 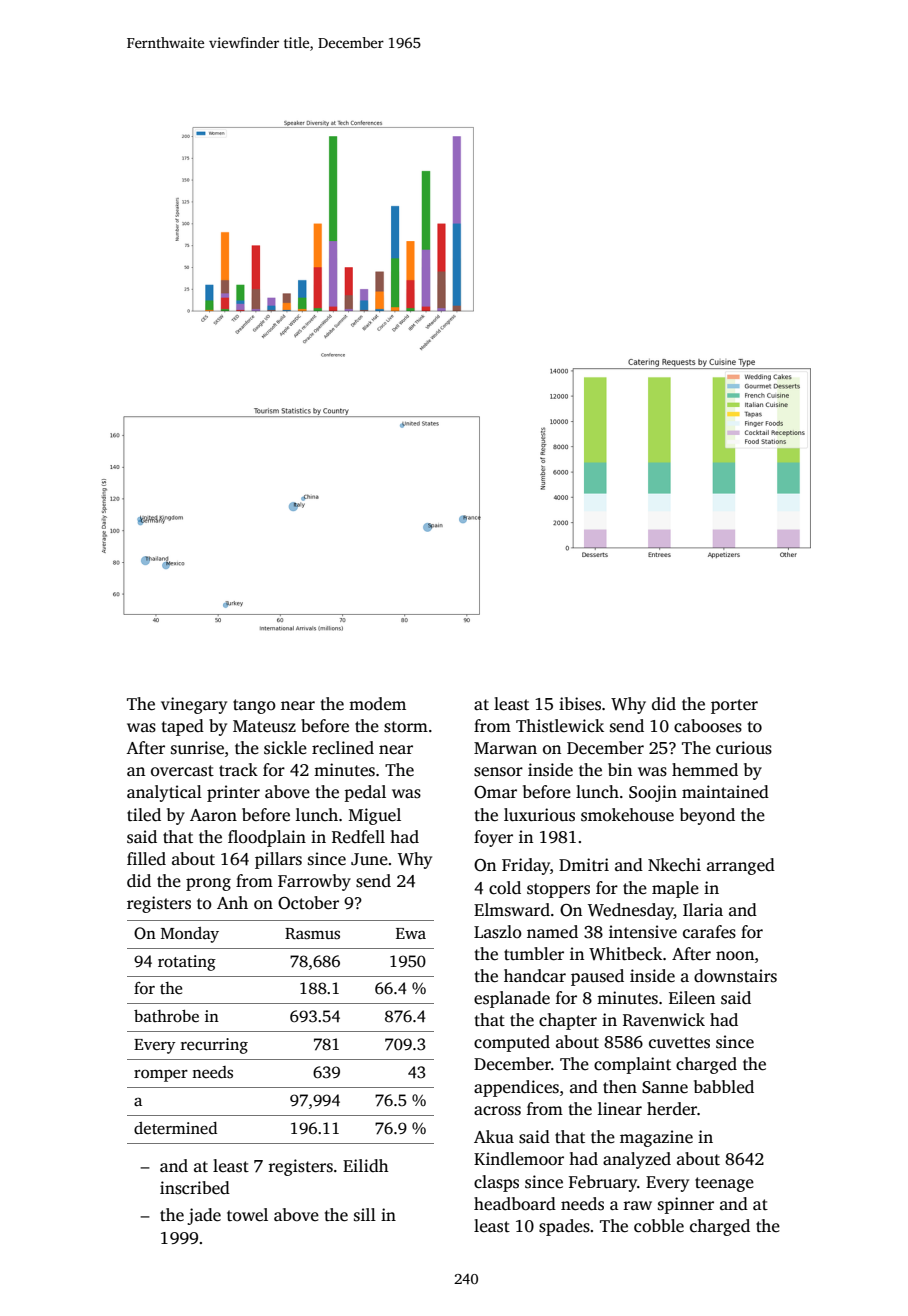 I want to click on esplanade, so click(x=512, y=999).
